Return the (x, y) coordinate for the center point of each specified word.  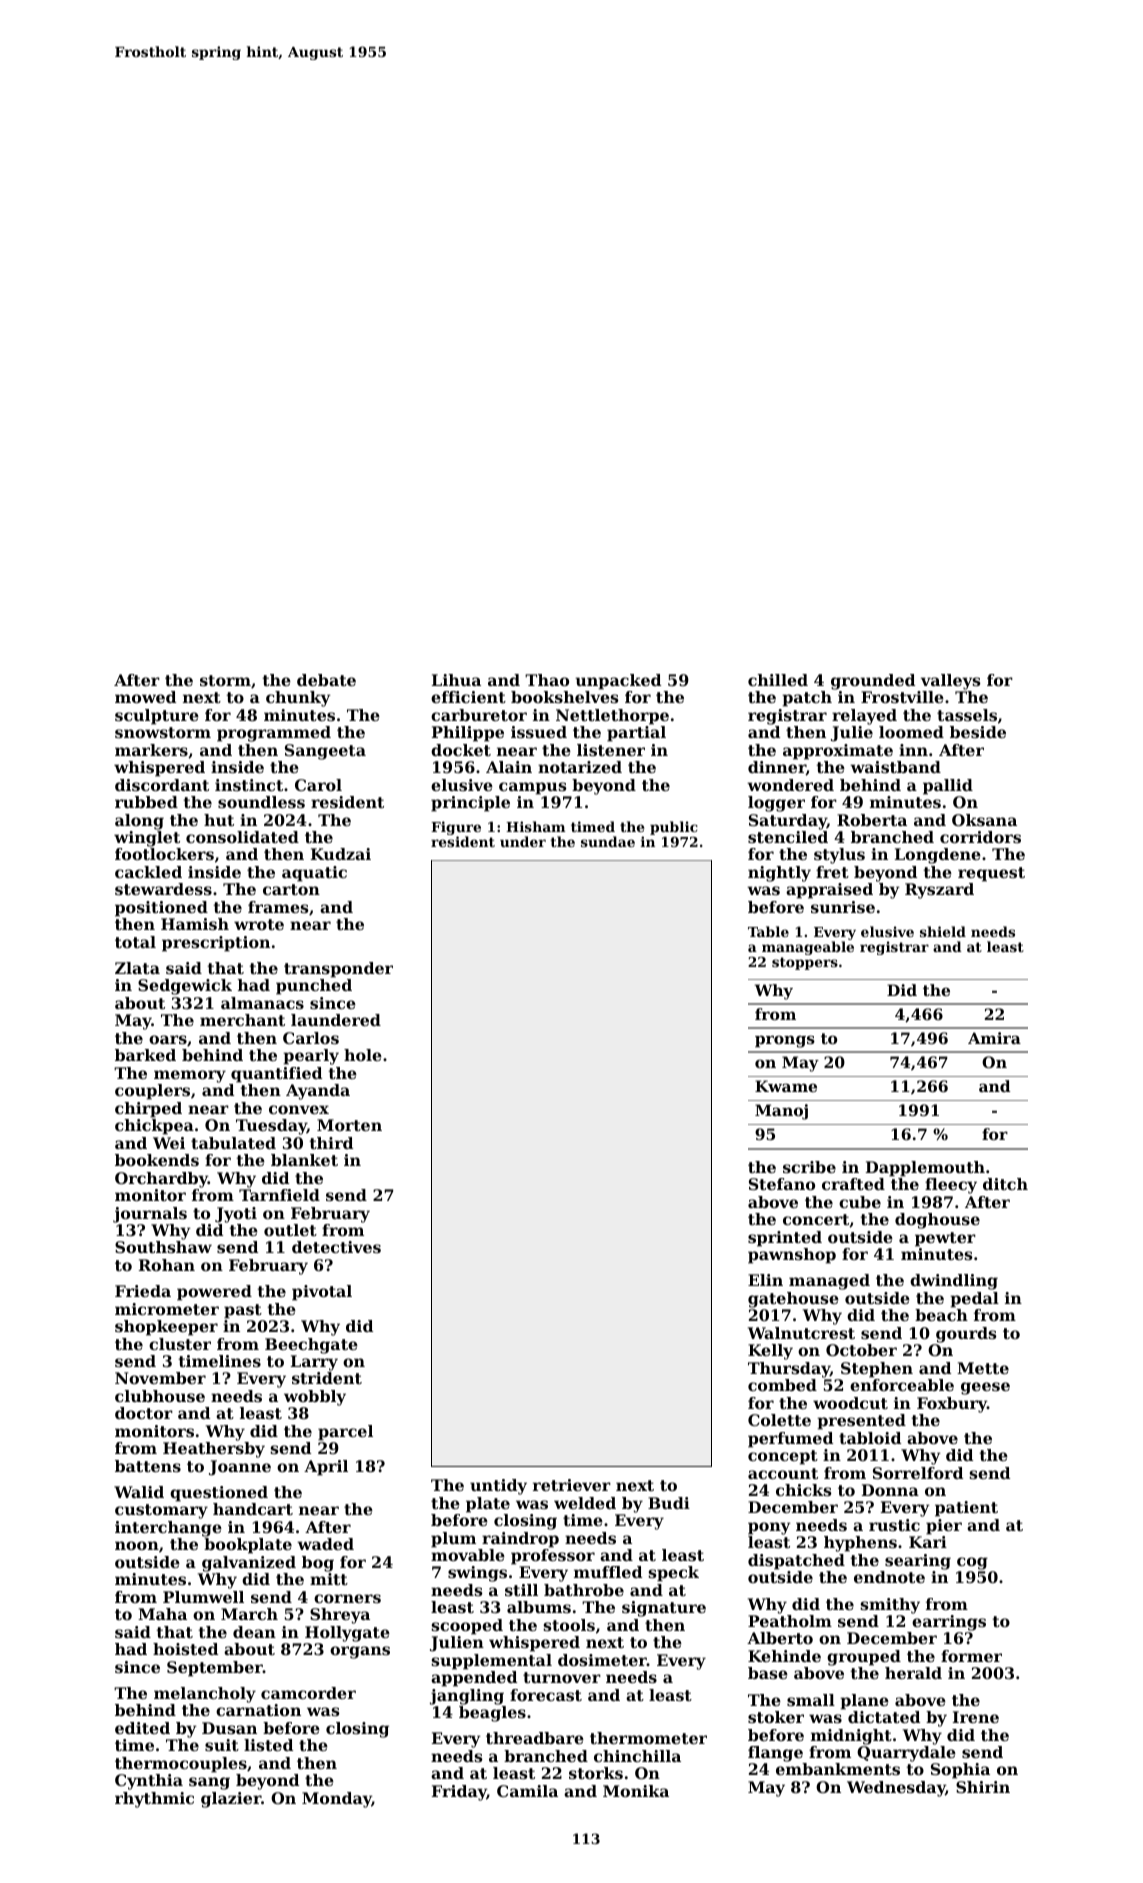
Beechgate (311, 1346)
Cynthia (149, 1782)
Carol (318, 785)
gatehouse (793, 1300)
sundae (608, 841)
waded (325, 1544)
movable (468, 1555)
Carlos (311, 1038)
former (971, 1656)
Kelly (770, 1352)
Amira (994, 1038)
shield (943, 931)
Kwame (786, 1086)
